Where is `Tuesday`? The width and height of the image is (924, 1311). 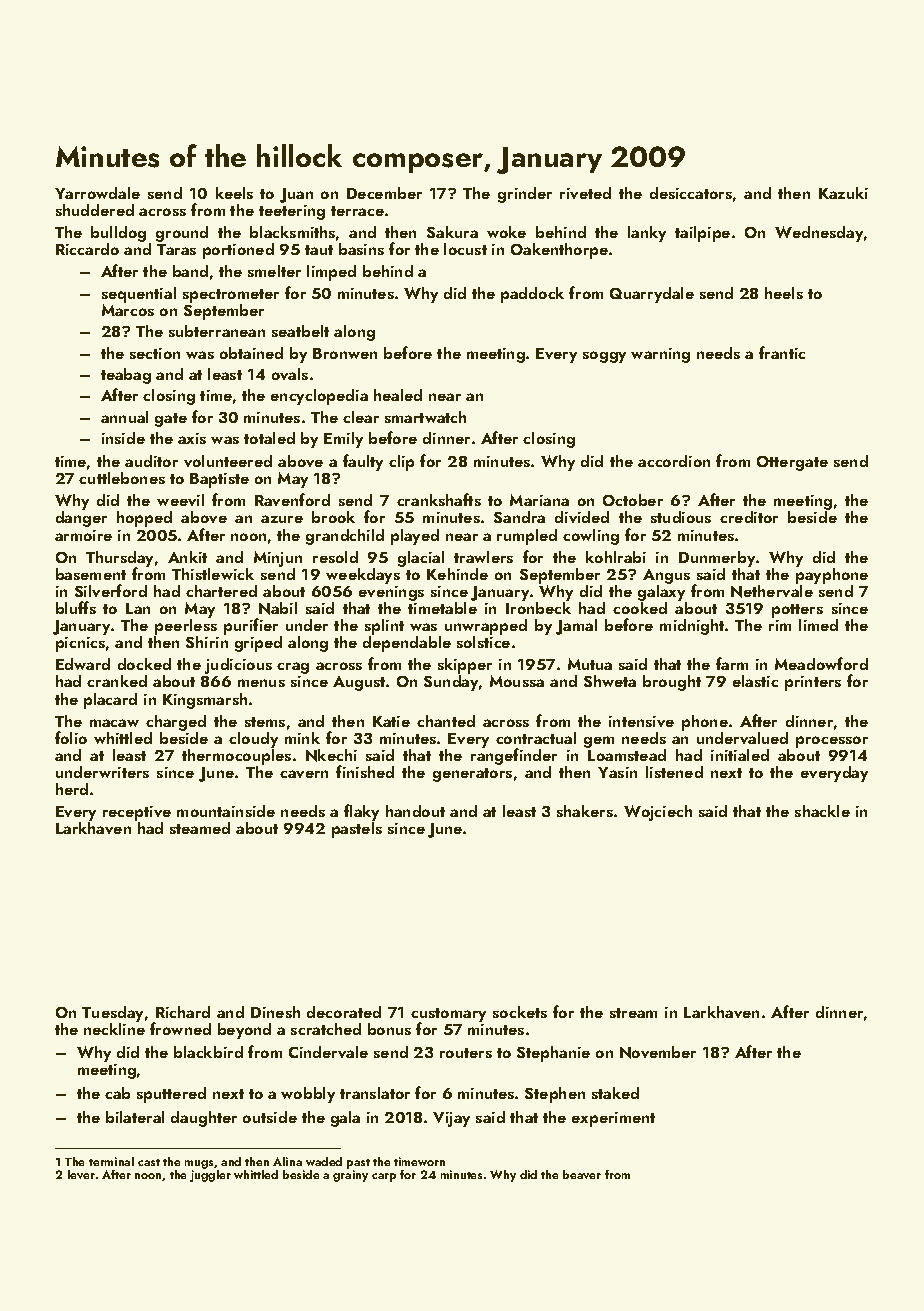
Tuesday is located at coordinates (112, 1014).
